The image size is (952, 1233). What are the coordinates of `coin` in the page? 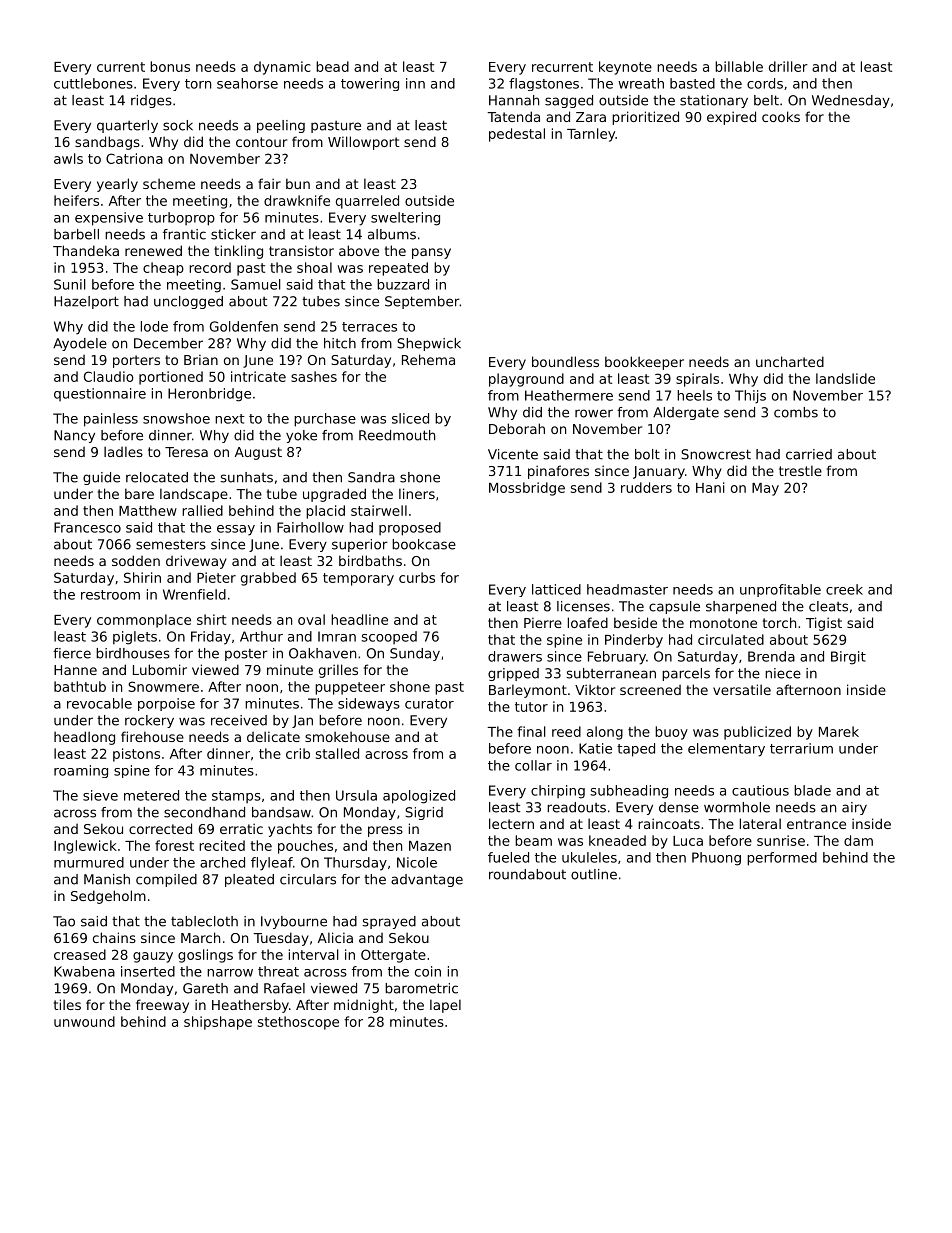 It's located at (428, 971).
